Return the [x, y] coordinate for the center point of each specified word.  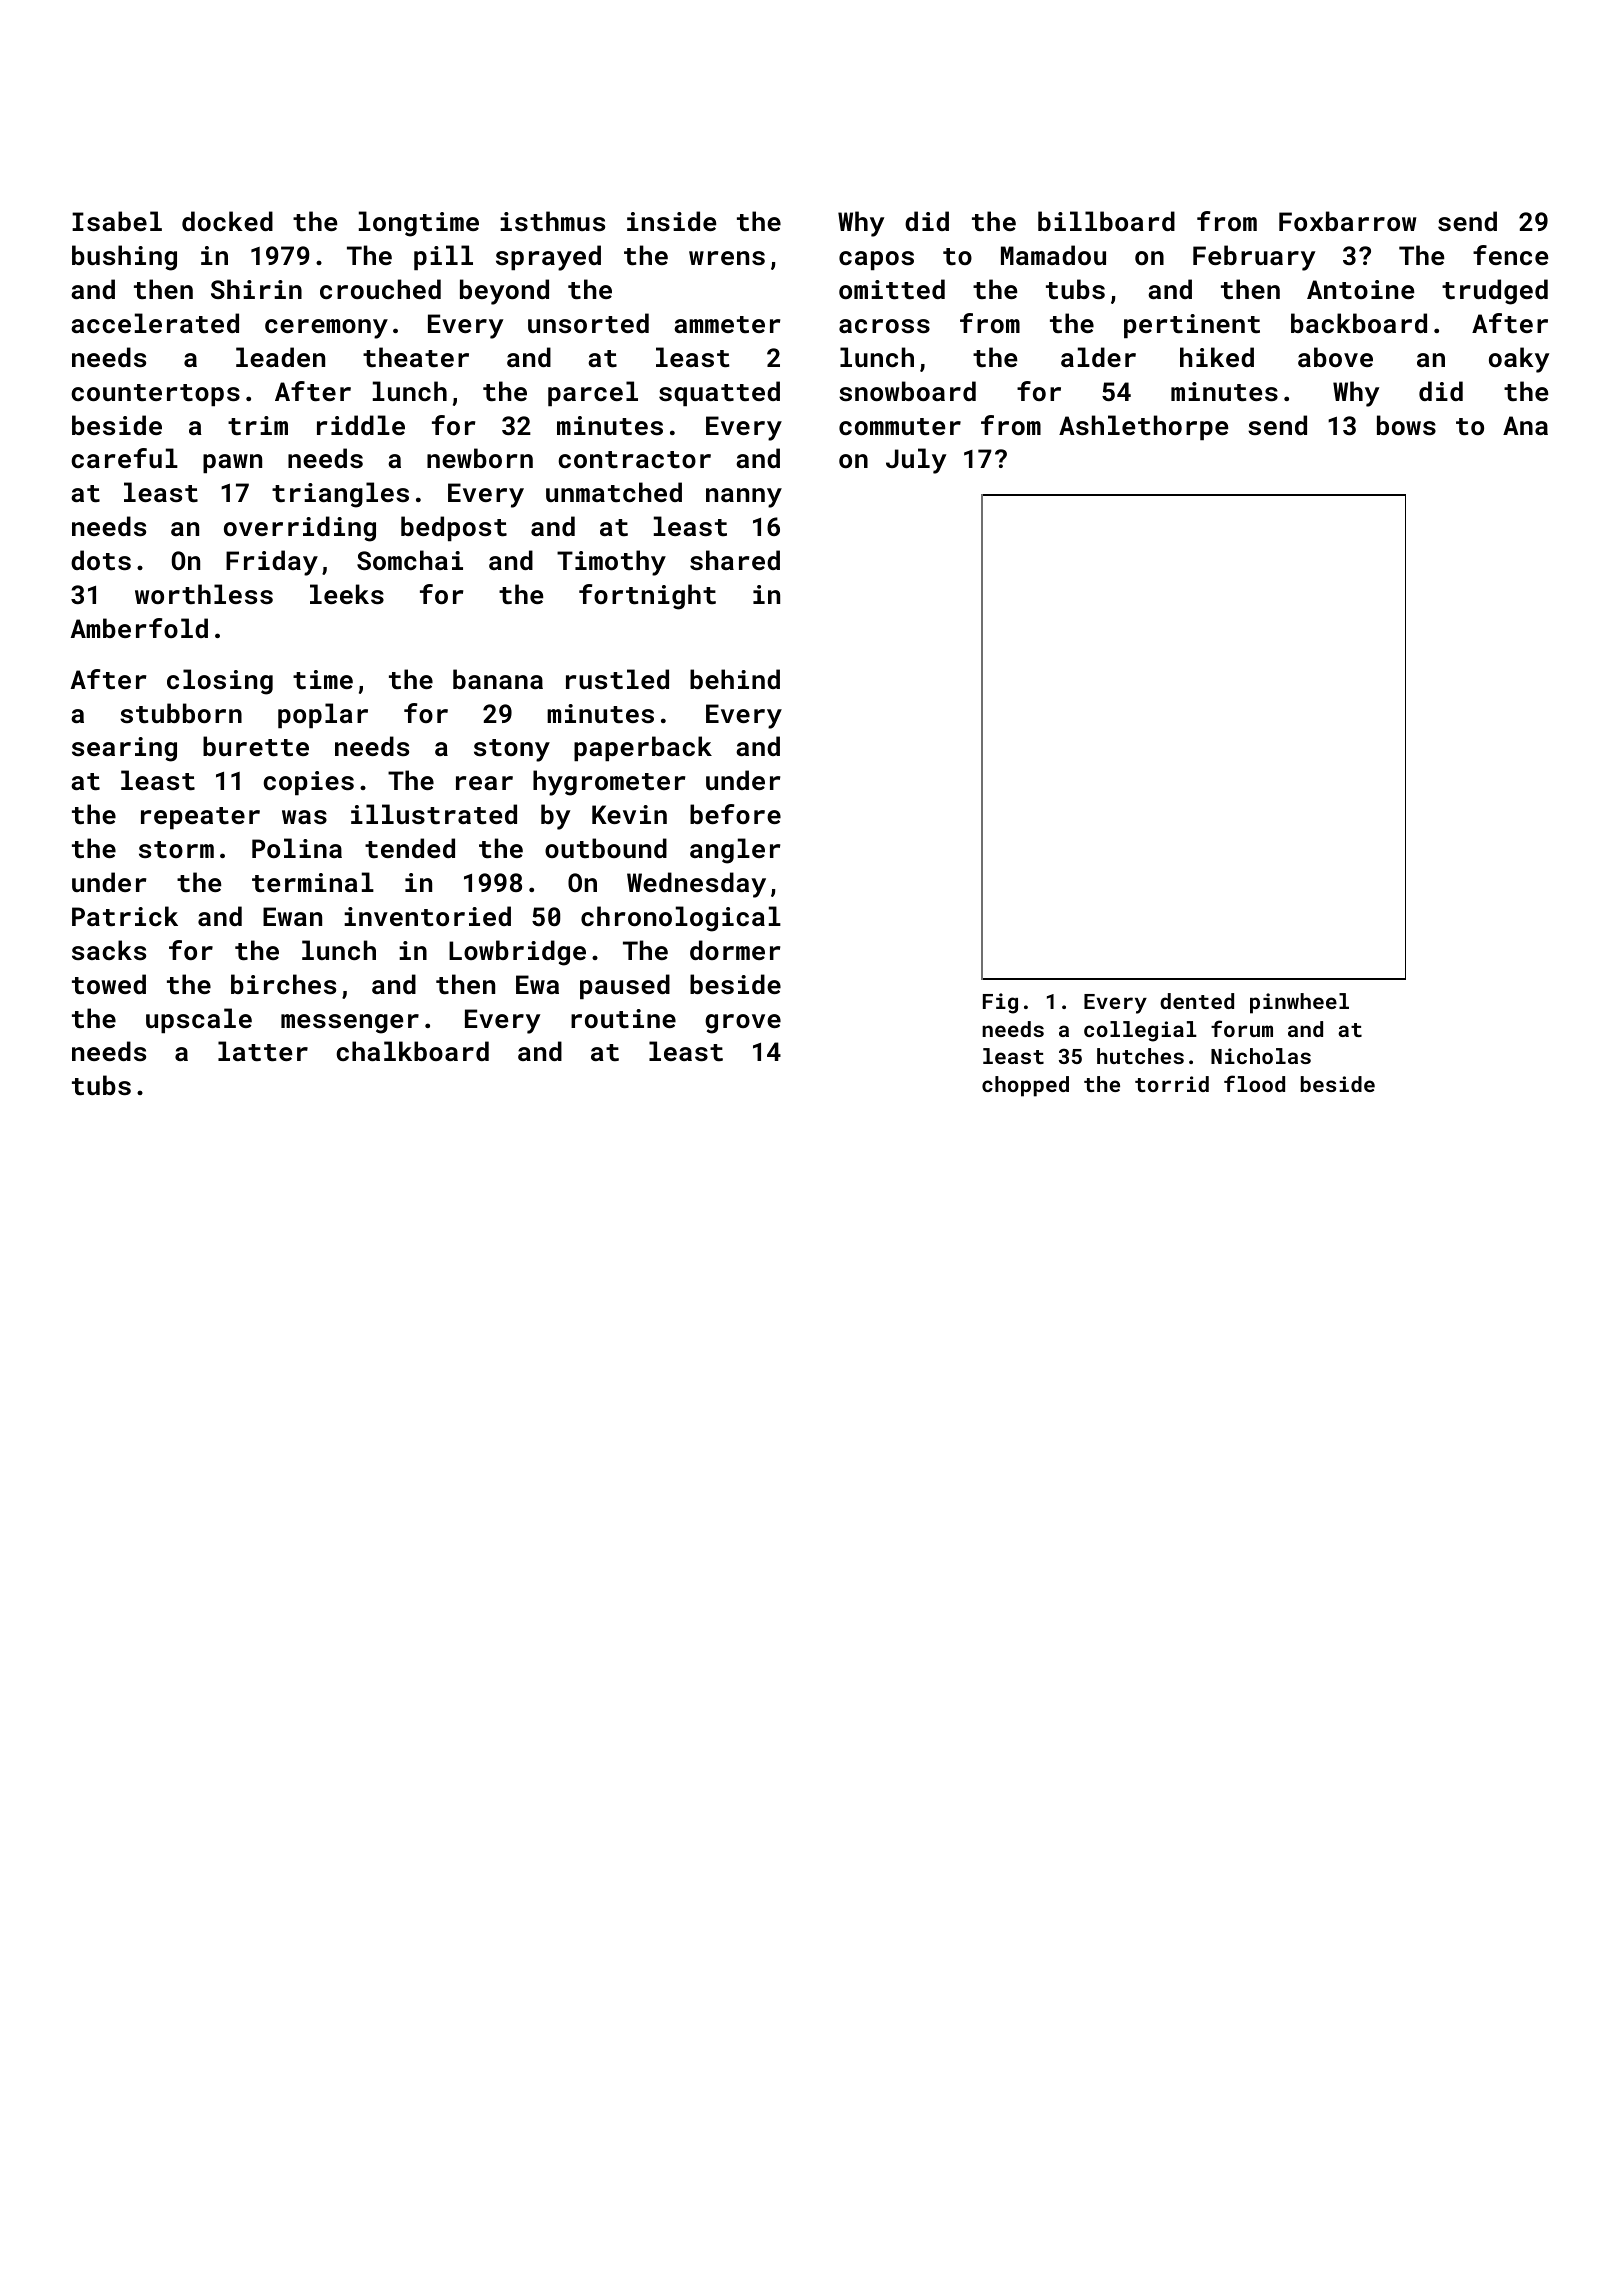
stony [512, 750]
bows [1406, 425]
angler [735, 851]
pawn [232, 463]
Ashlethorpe [1143, 427]
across [884, 326]
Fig [1000, 1003]
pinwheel [1299, 1003]
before [735, 814]
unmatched [614, 492]
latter [263, 1051]
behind [735, 679]
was [304, 817]
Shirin [256, 289]
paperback [643, 748]
